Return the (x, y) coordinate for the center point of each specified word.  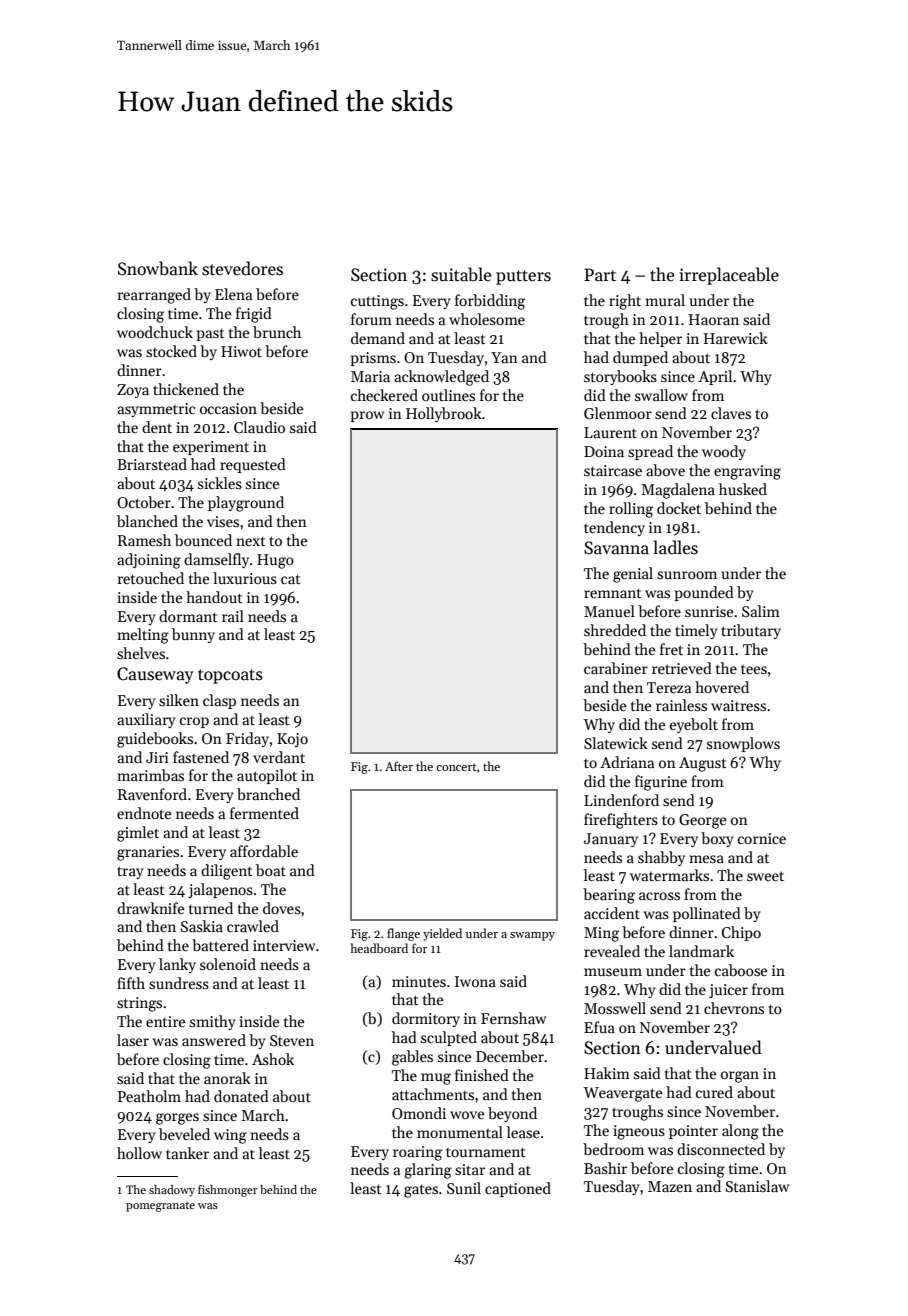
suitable (461, 274)
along (740, 1132)
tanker (187, 1153)
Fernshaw (513, 1018)
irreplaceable (729, 276)
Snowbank (158, 268)
